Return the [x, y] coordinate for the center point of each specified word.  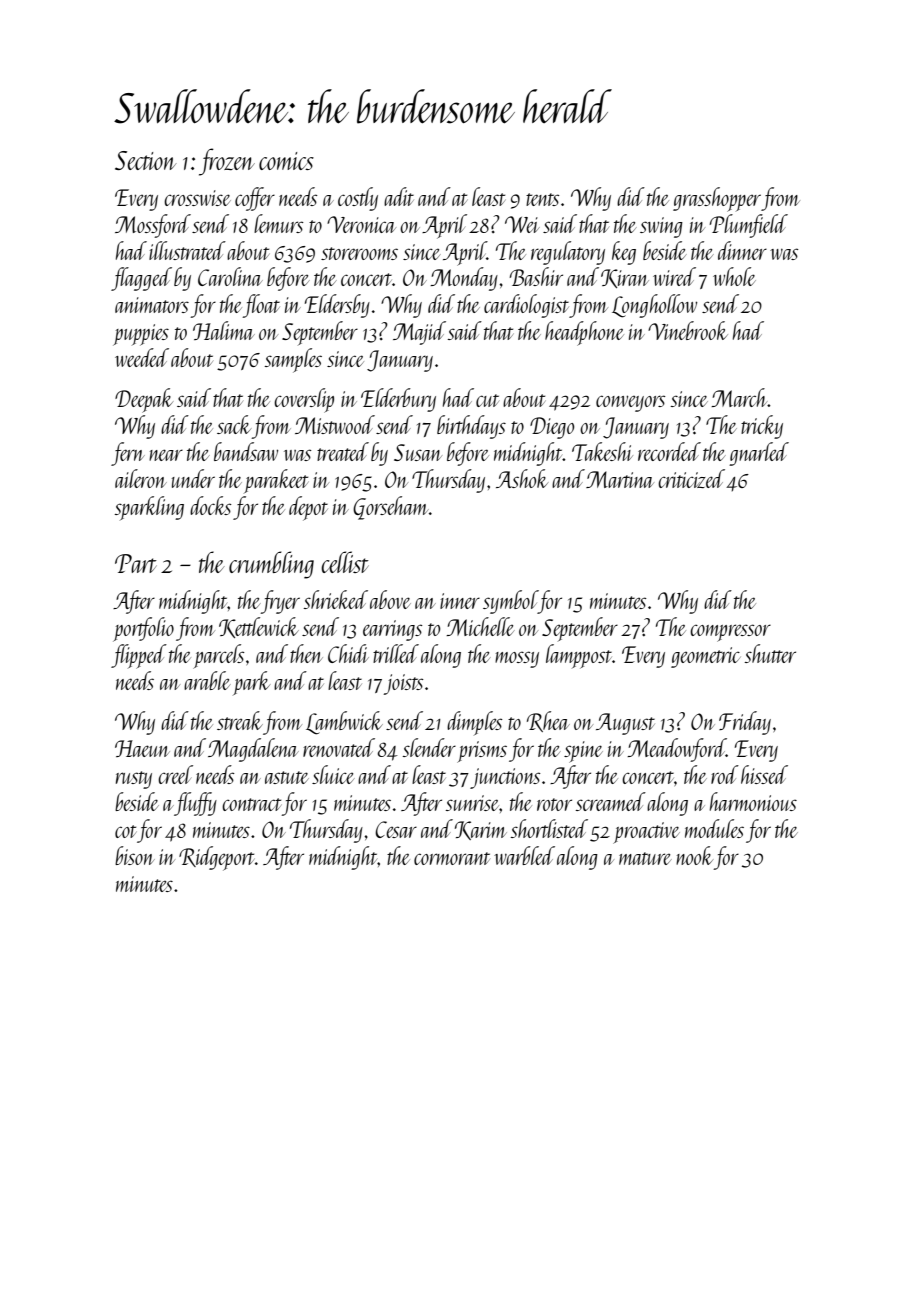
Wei [522, 224]
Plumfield [748, 226]
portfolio [143, 629]
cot [125, 831]
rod [725, 774]
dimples [474, 723]
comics [286, 161]
